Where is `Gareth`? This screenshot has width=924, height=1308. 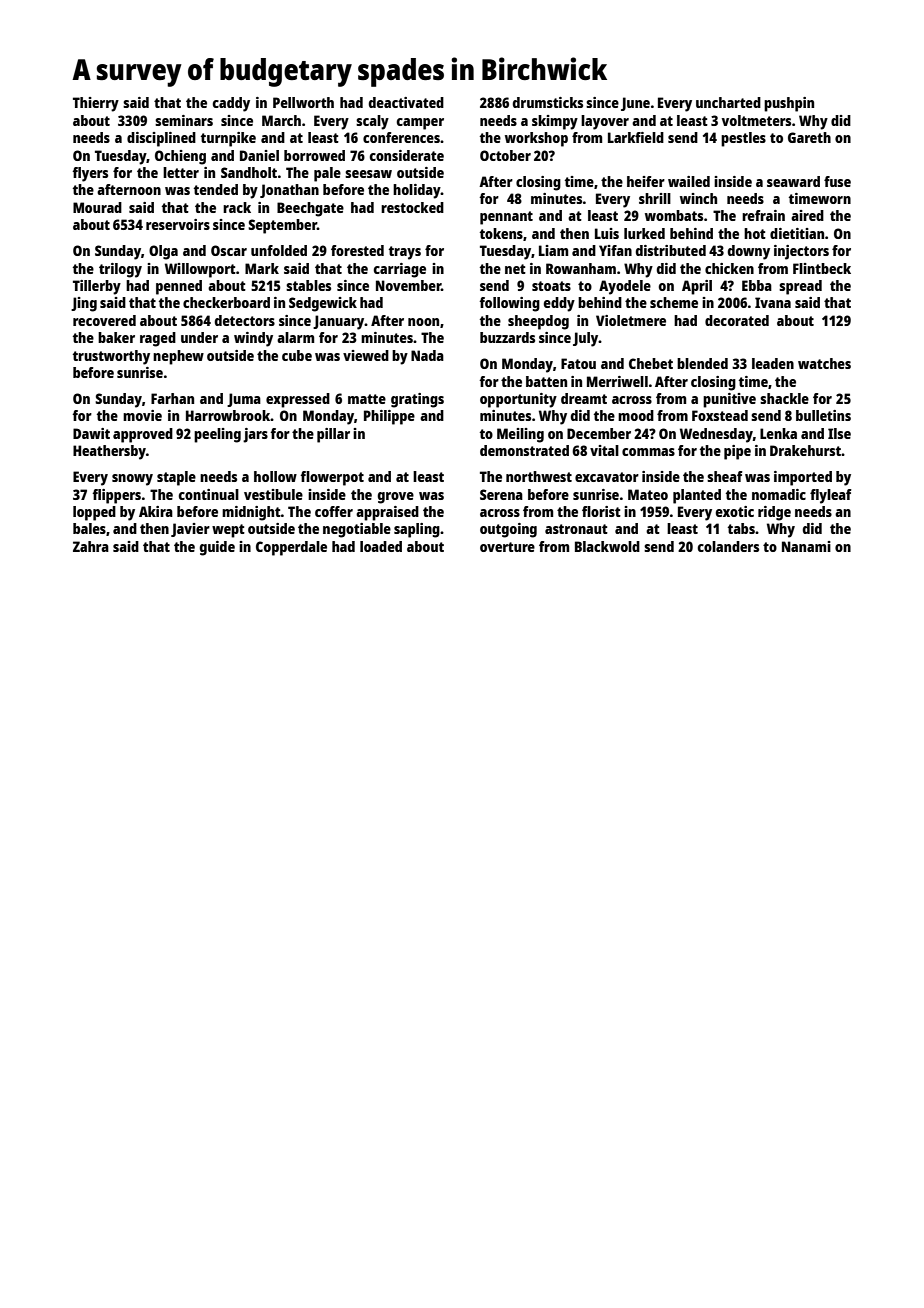 Gareth is located at coordinates (809, 137).
